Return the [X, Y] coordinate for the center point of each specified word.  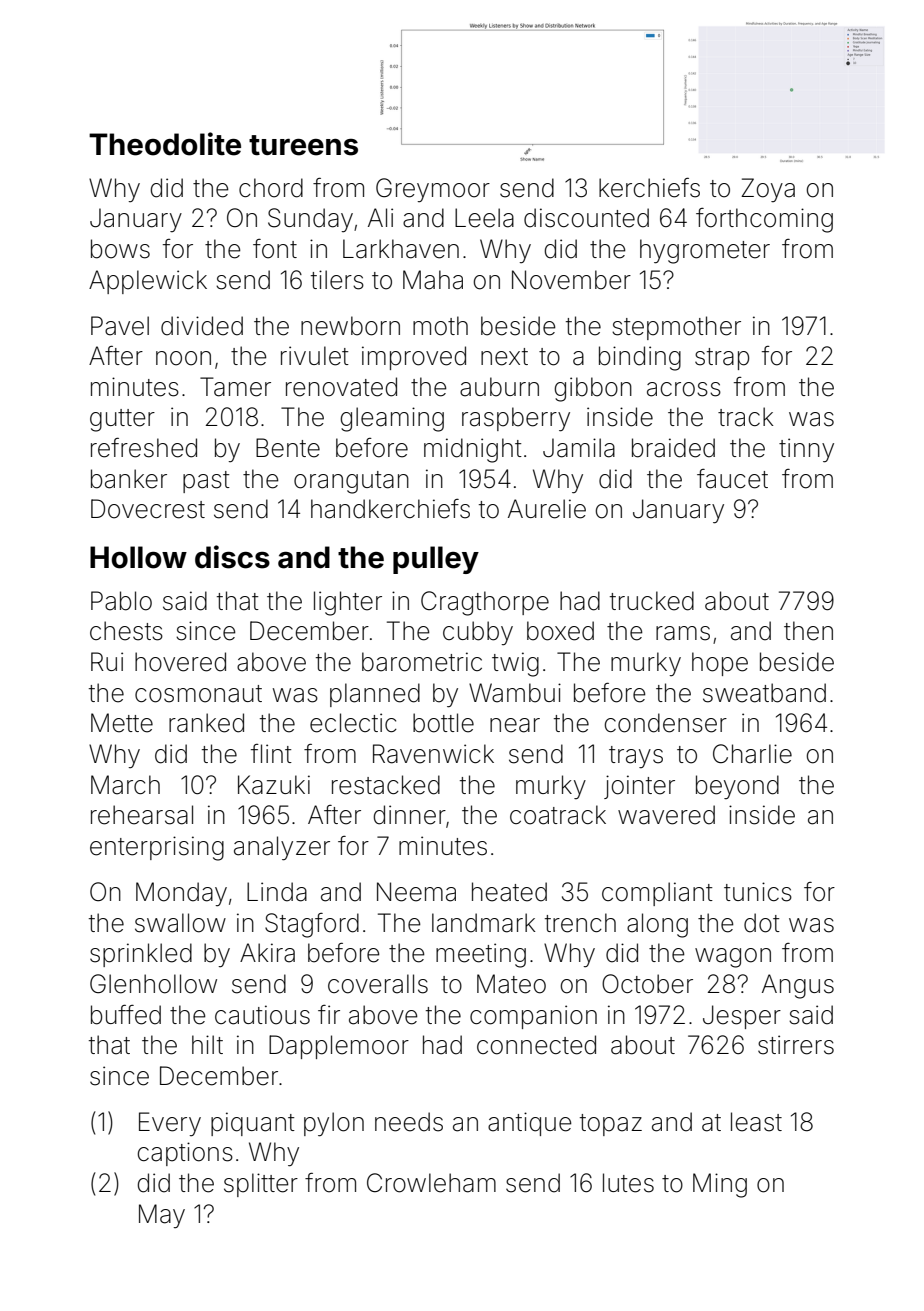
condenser [666, 723]
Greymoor [433, 190]
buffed [126, 1015]
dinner [409, 815]
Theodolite [165, 144]
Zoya [768, 190]
